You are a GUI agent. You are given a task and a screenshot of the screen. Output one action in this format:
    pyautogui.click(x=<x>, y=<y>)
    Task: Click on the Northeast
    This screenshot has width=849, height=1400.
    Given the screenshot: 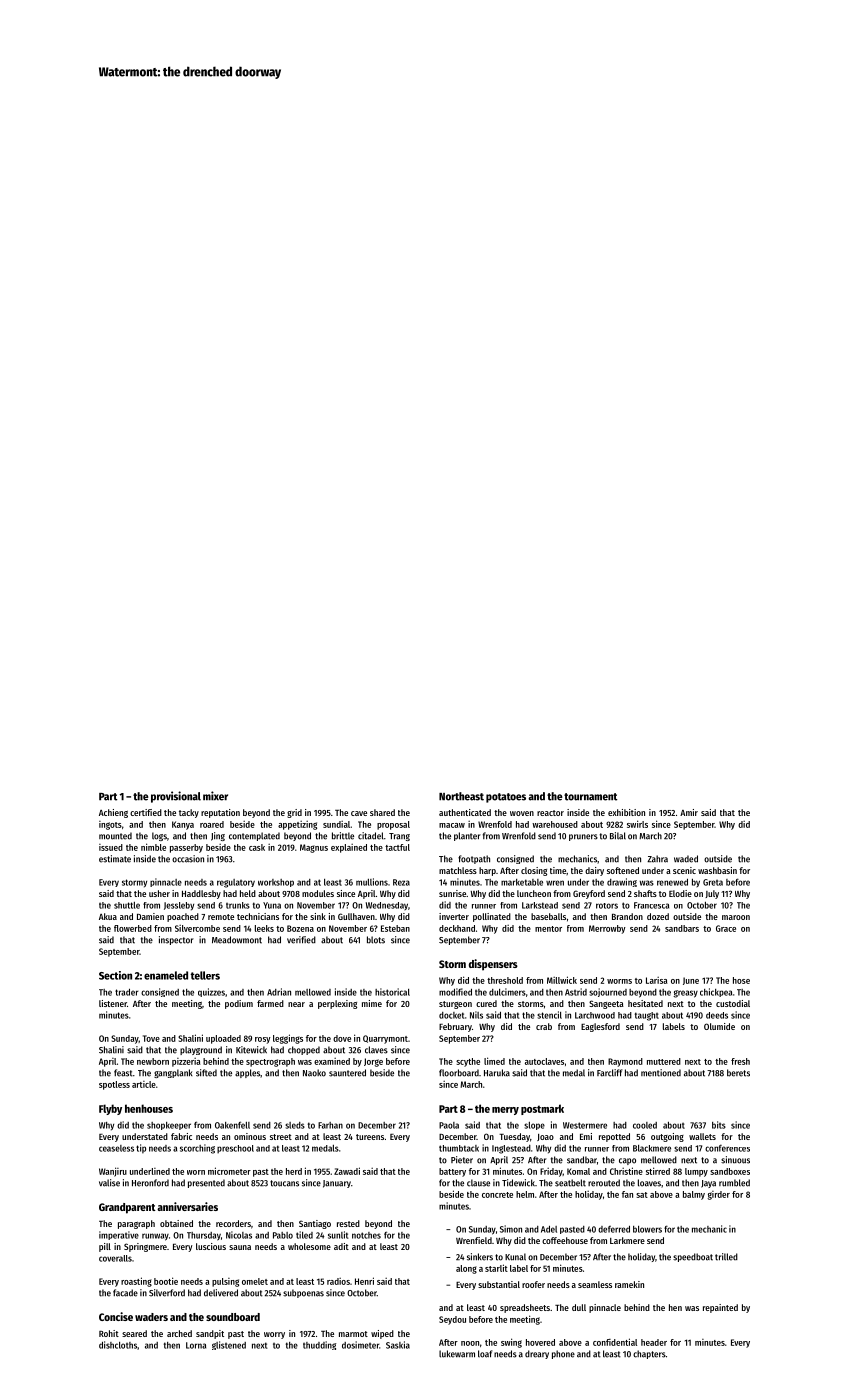 What is the action you would take?
    pyautogui.click(x=461, y=796)
